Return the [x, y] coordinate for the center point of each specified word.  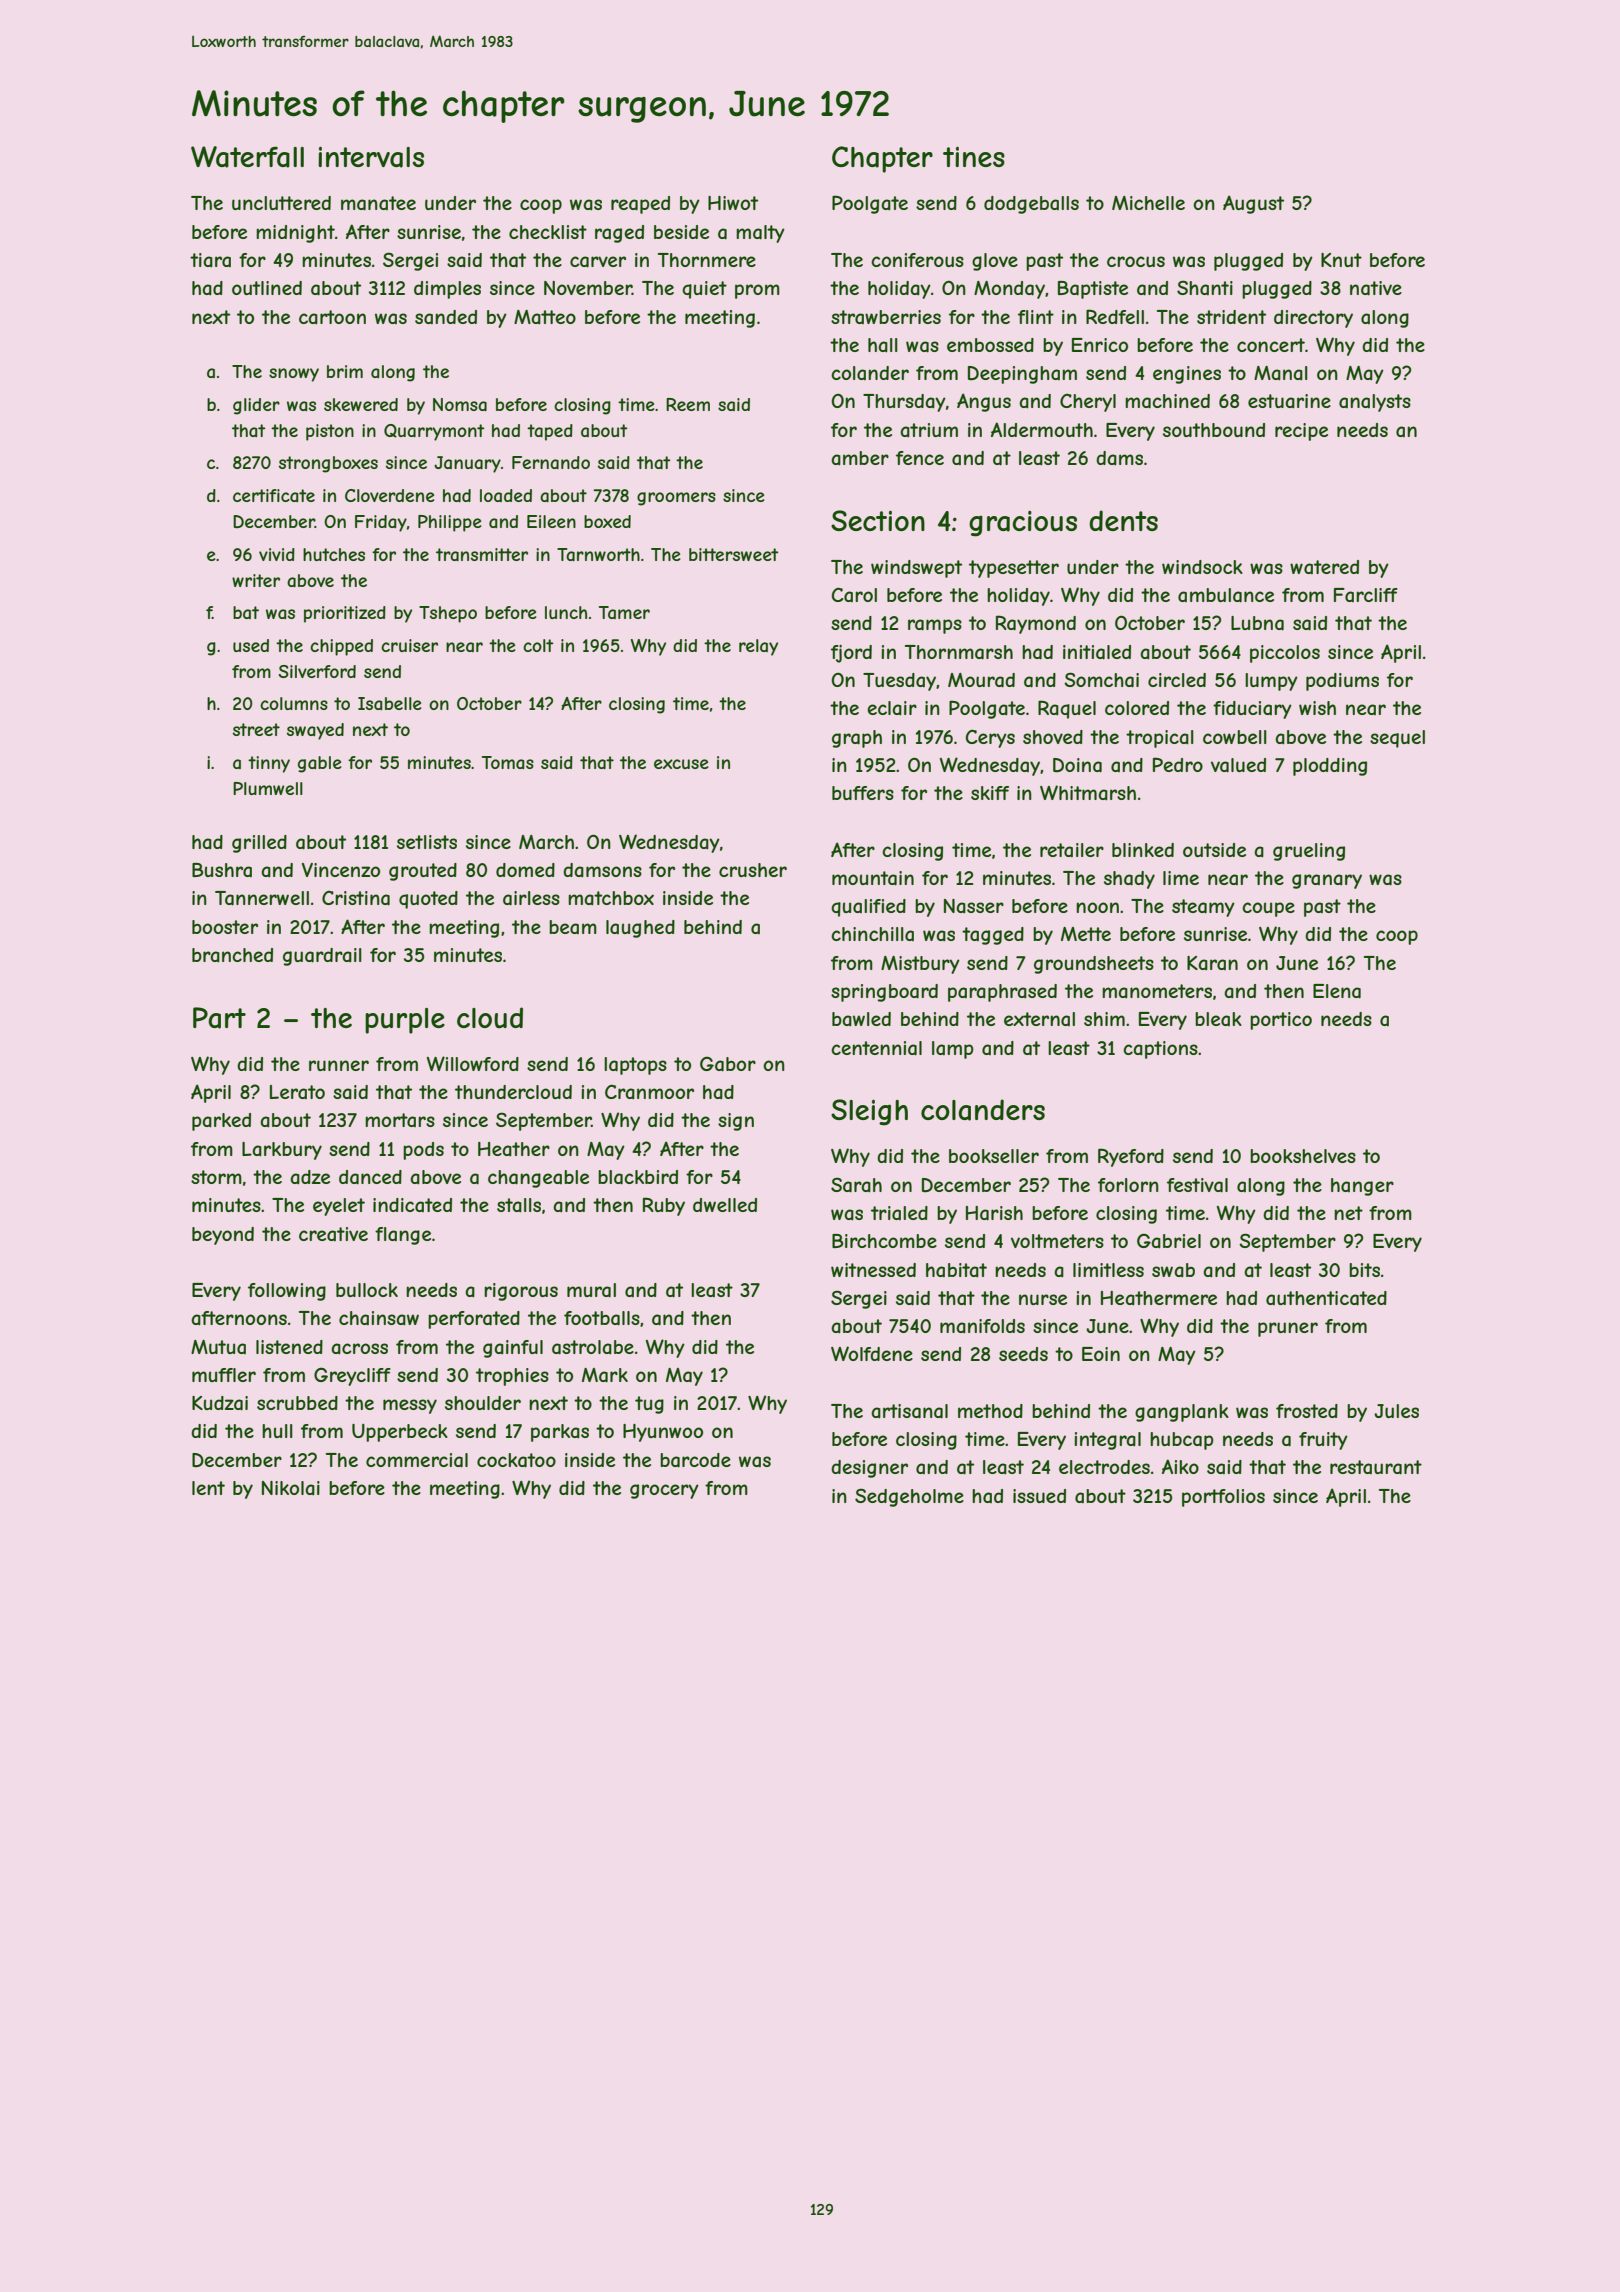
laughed [640, 929]
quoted [428, 900]
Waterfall [247, 157]
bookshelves [1303, 1156]
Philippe [450, 523]
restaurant [1376, 1467]
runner [339, 1065]
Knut [1341, 260]
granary [1327, 881]
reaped [640, 205]
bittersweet [734, 554]
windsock [1202, 567]
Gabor [728, 1064]
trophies [512, 1377]
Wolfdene [872, 1353]
